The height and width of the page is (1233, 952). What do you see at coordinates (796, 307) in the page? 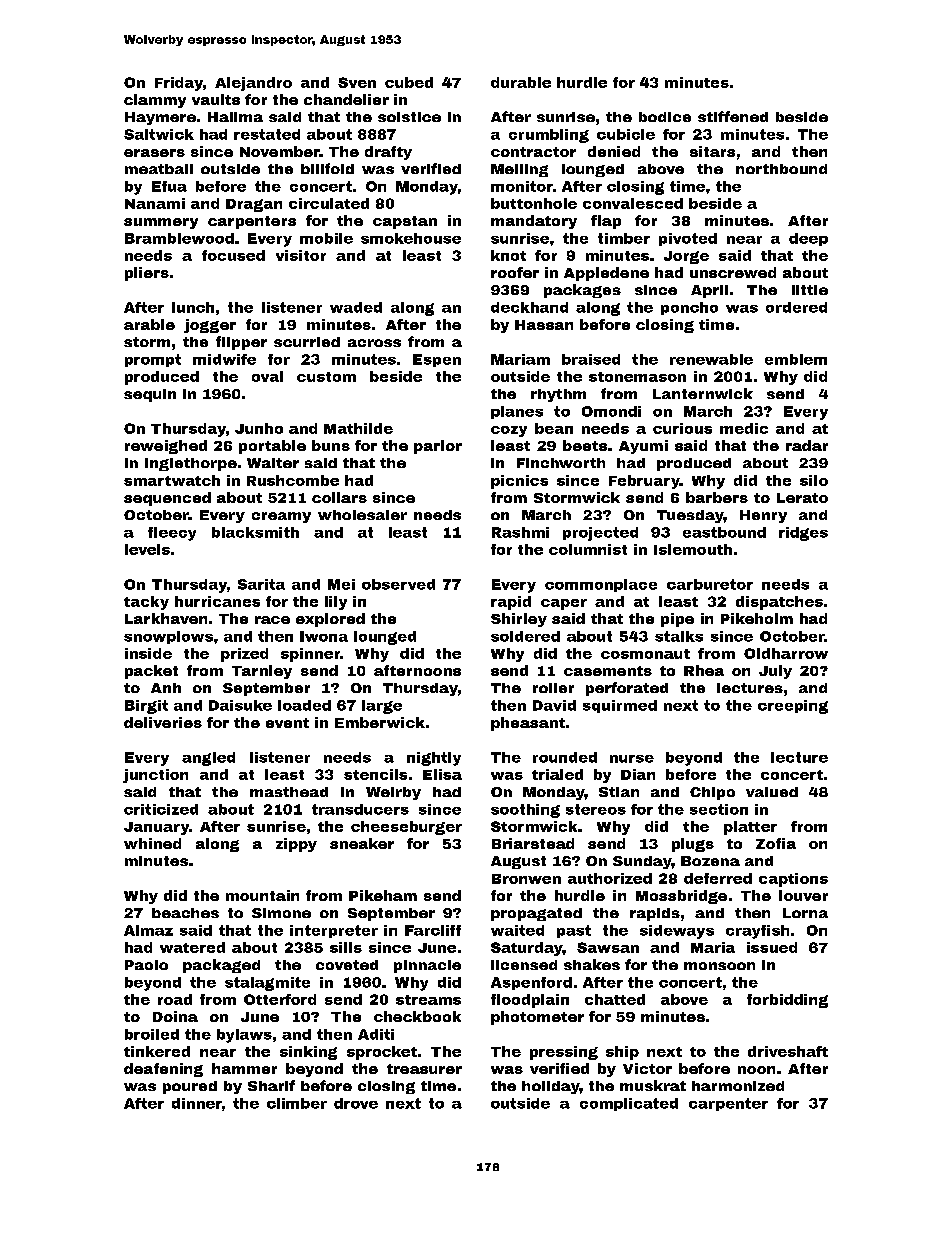
I see `ordered` at bounding box center [796, 307].
